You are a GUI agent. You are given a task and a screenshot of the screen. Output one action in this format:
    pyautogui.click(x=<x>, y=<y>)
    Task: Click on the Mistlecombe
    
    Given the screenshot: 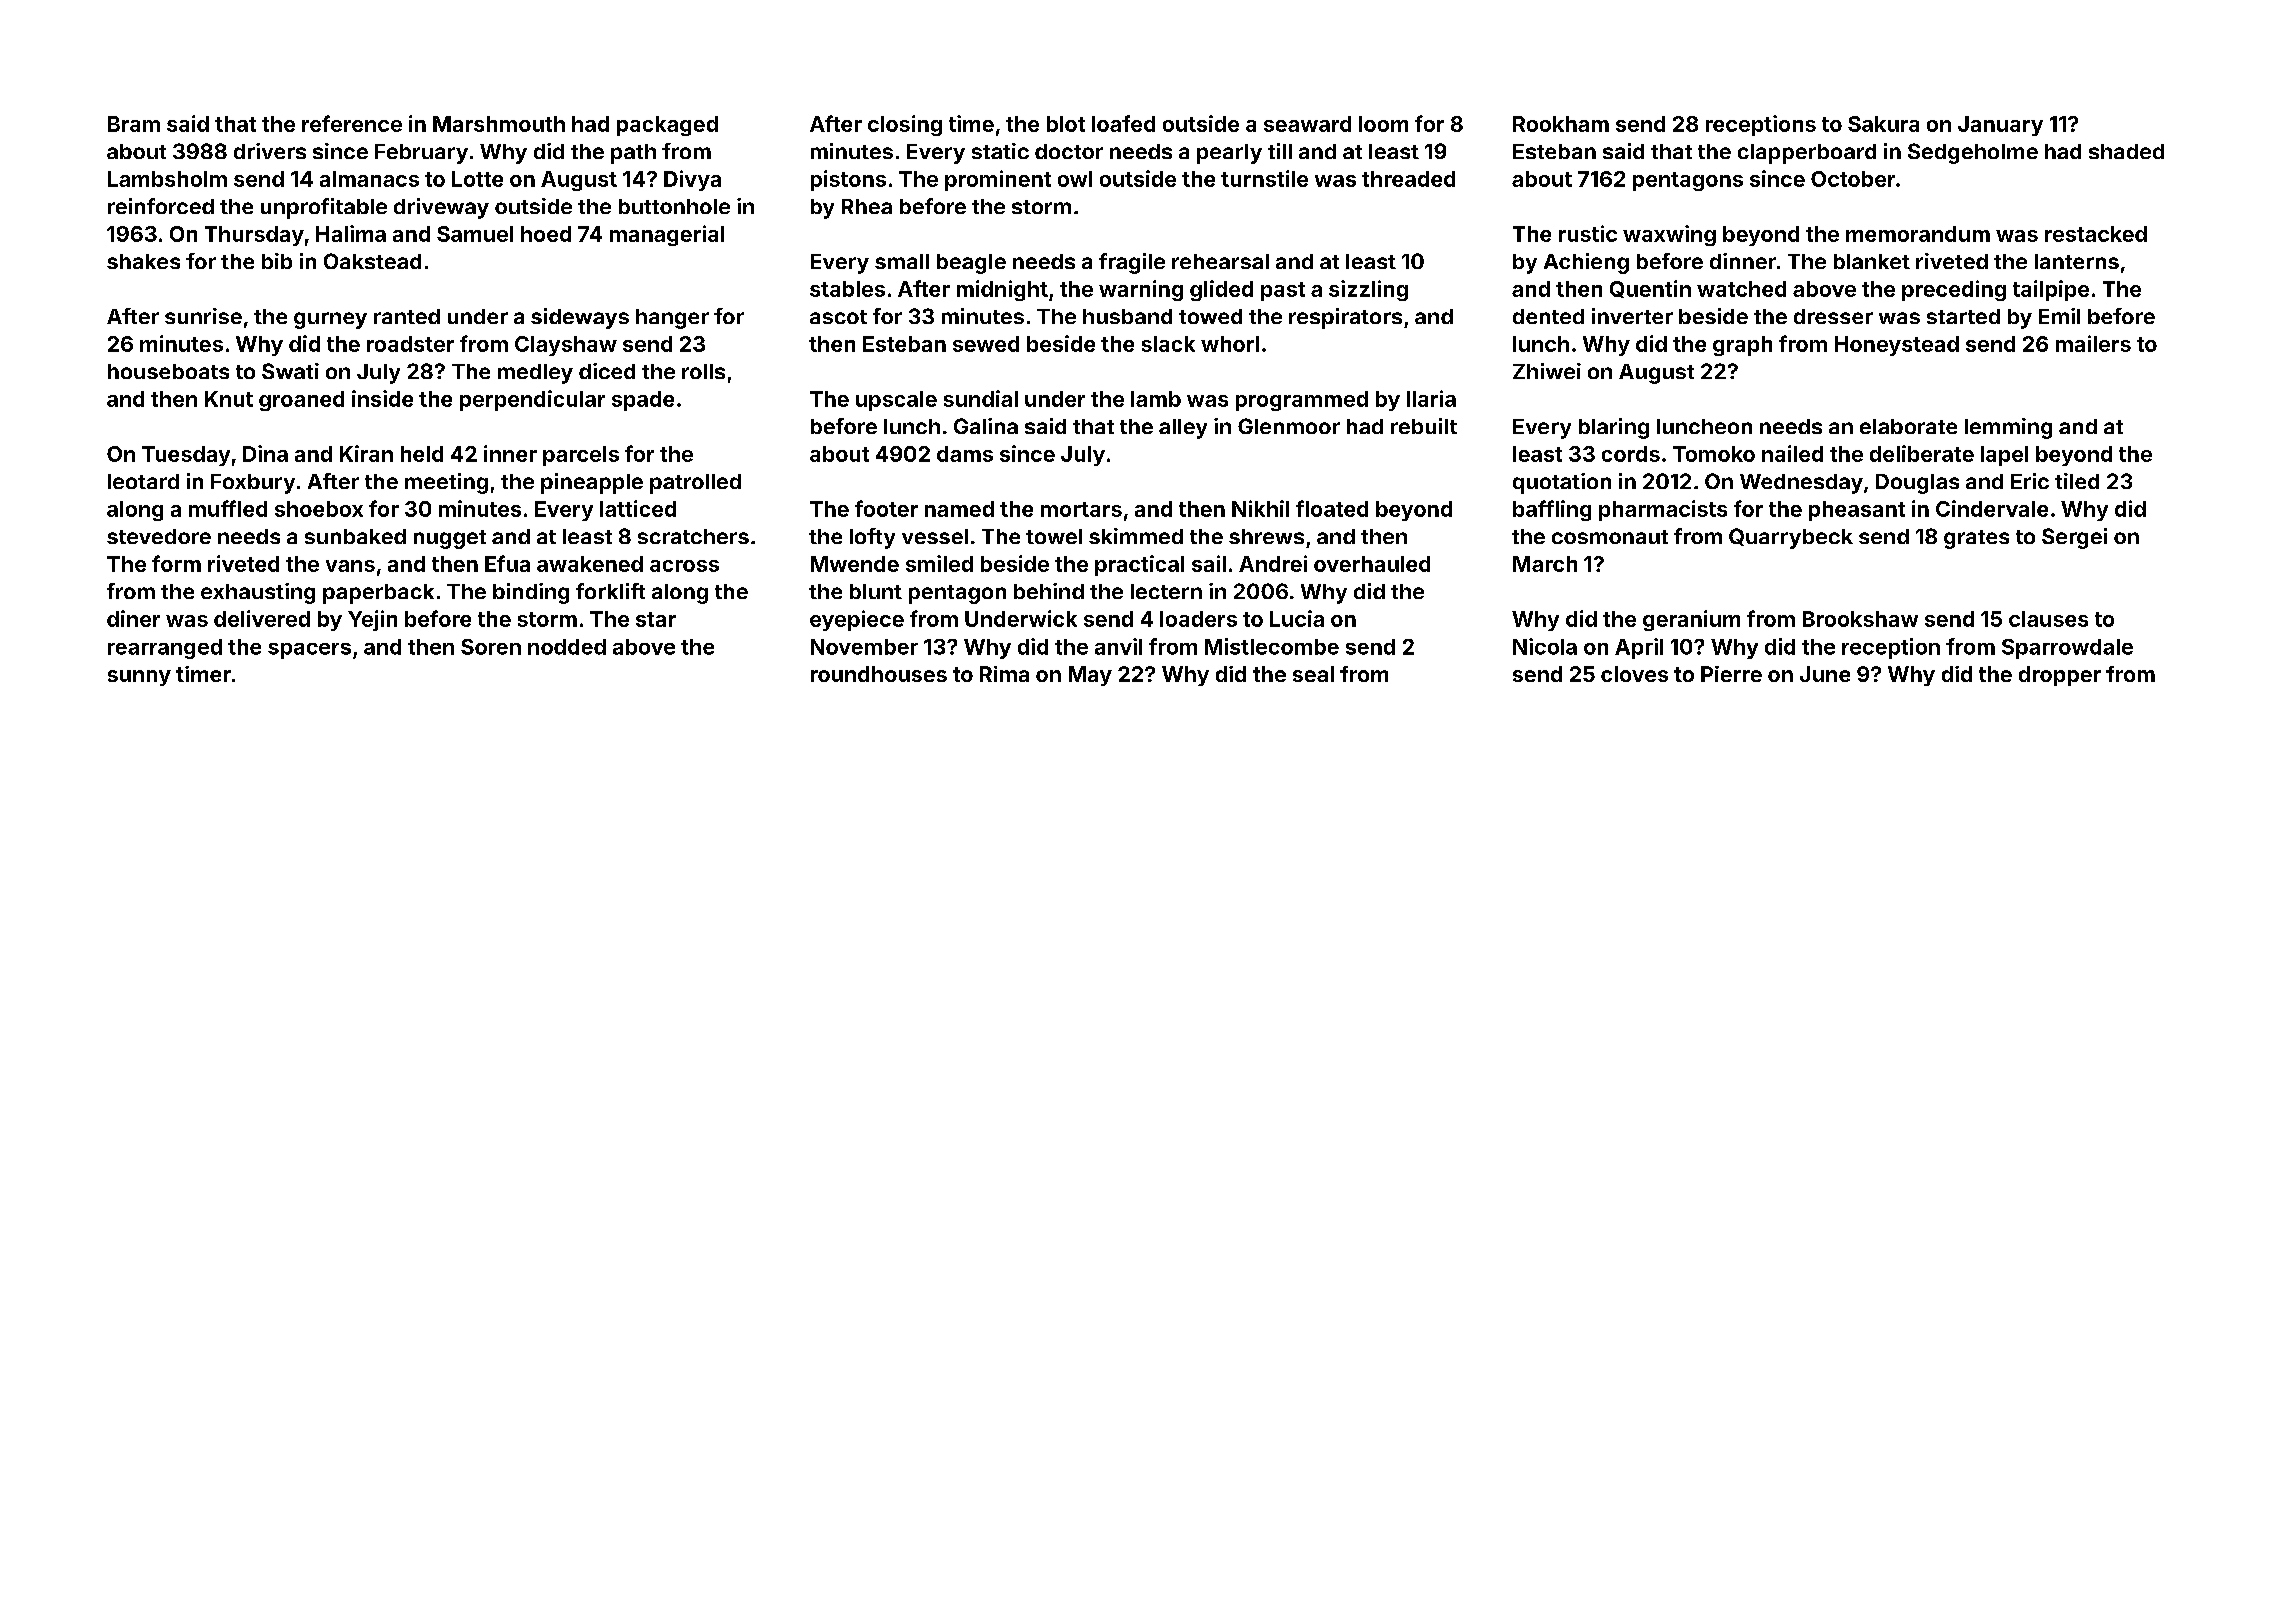 What is the action you would take?
    pyautogui.click(x=1272, y=646)
